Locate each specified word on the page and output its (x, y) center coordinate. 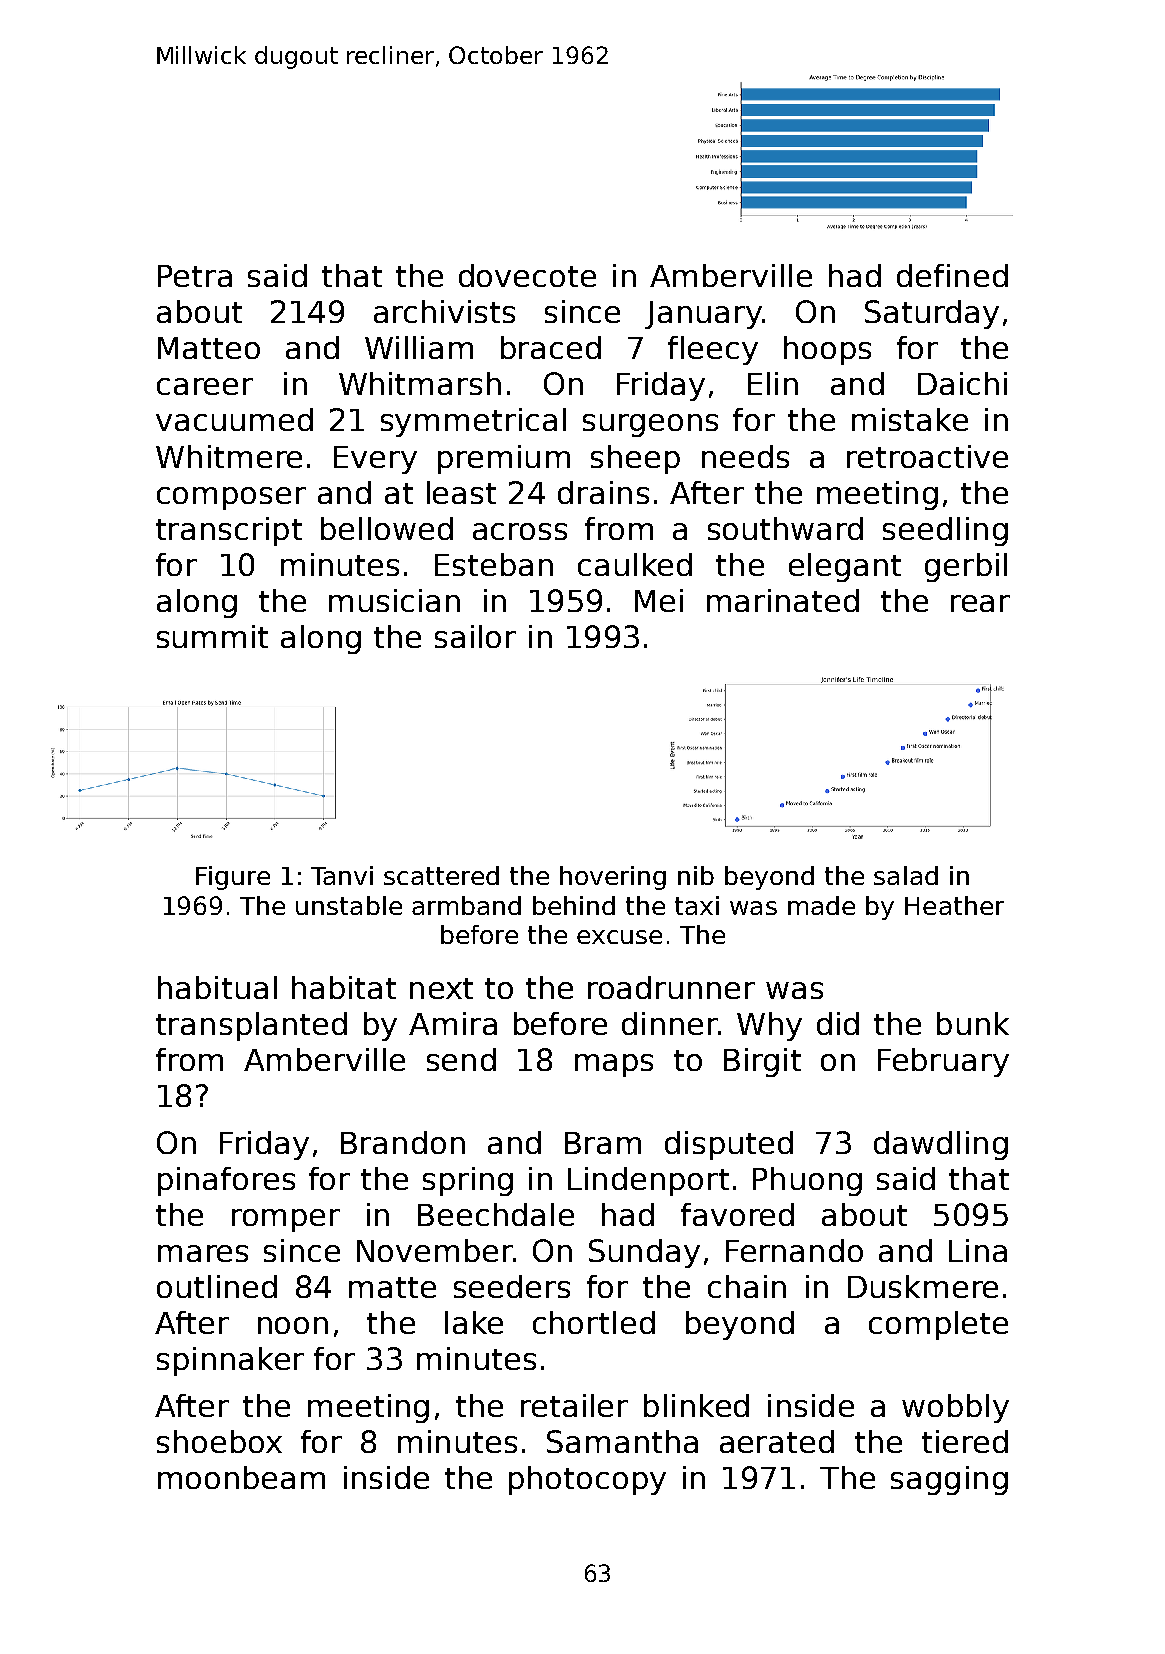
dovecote (527, 275)
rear (980, 603)
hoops (827, 350)
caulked (635, 564)
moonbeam (241, 1477)
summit (212, 636)
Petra (195, 276)
